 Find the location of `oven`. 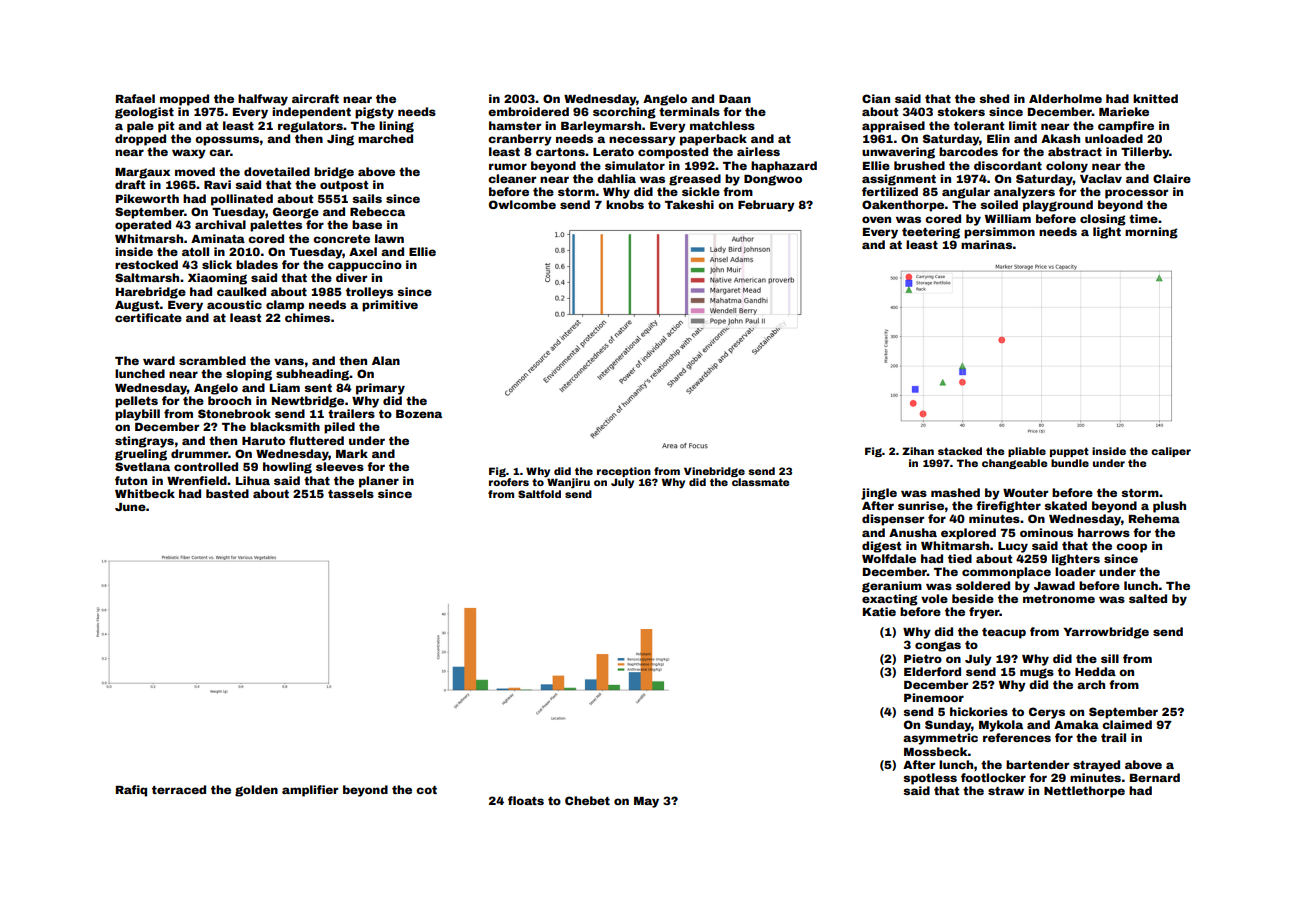

oven is located at coordinates (876, 219).
